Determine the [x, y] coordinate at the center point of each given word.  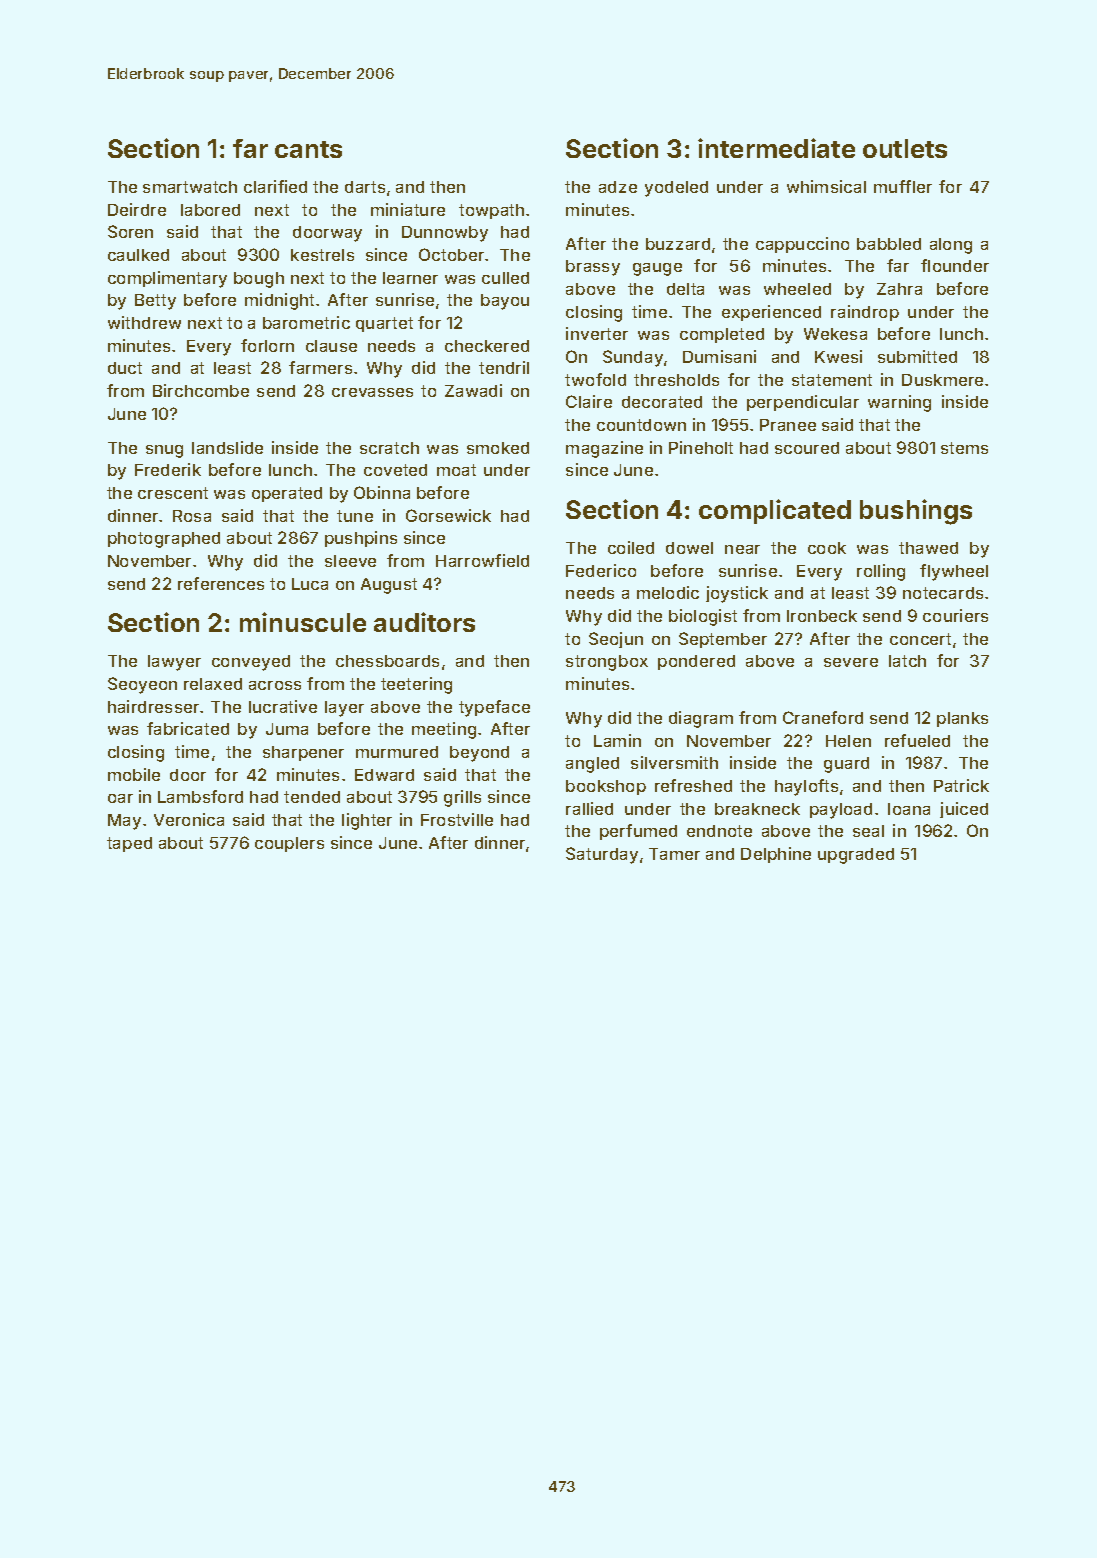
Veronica [189, 819]
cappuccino [802, 245]
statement [832, 380]
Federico [601, 570]
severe [851, 662]
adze [618, 187]
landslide [227, 447]
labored [210, 210]
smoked [498, 448]
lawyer [174, 663]
